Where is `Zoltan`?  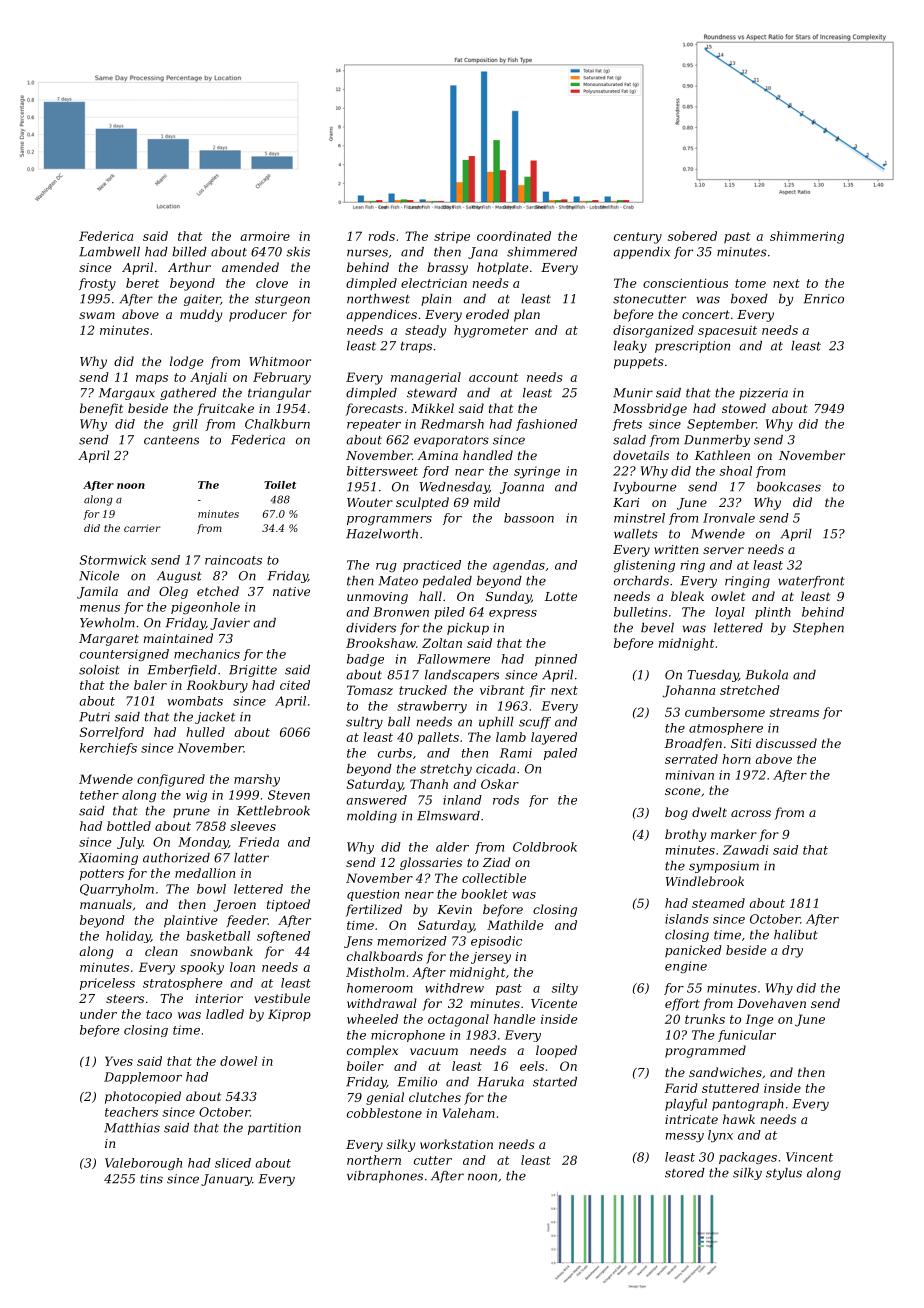 Zoltan is located at coordinates (442, 643).
